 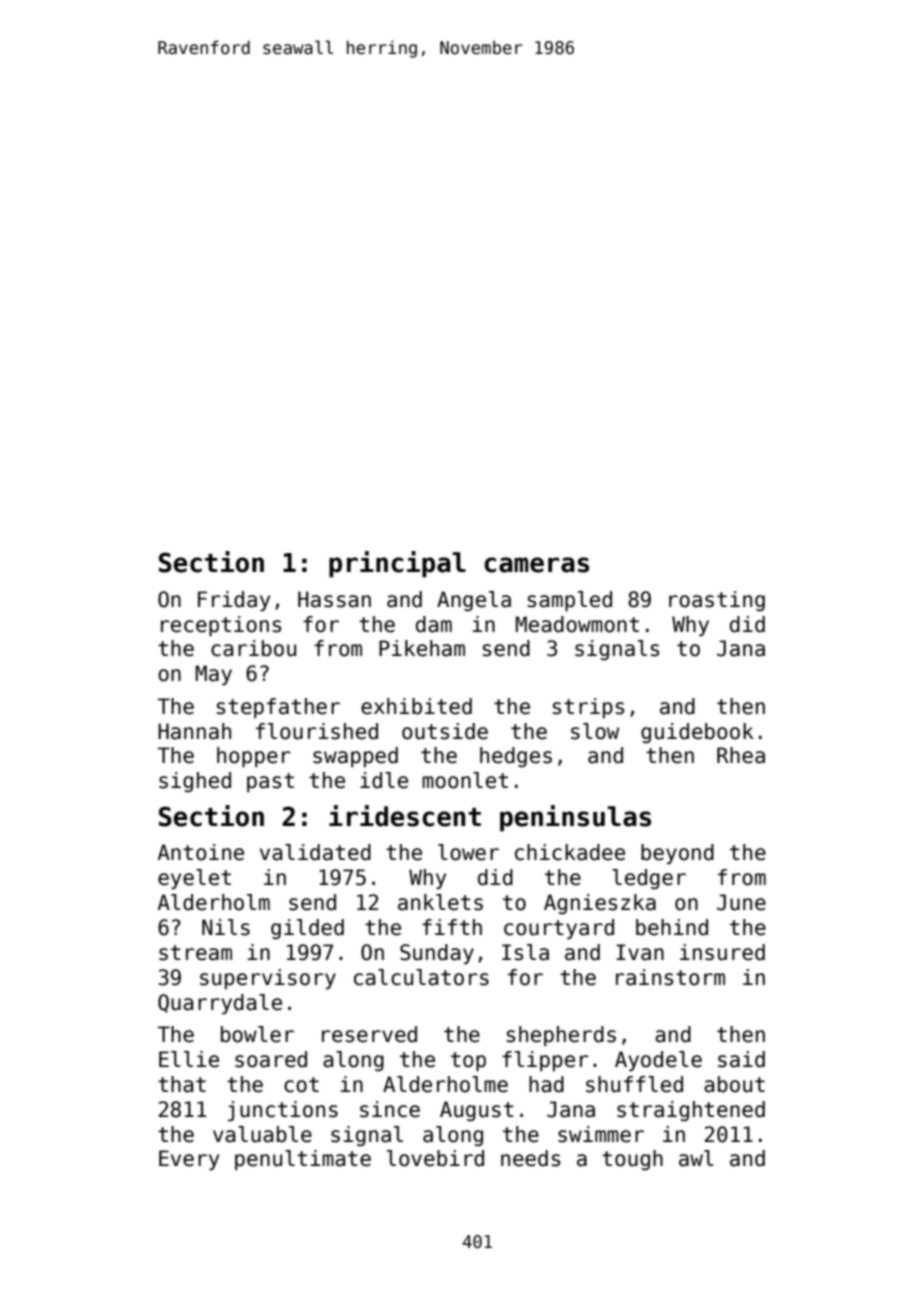 I want to click on August, so click(x=477, y=1111).
